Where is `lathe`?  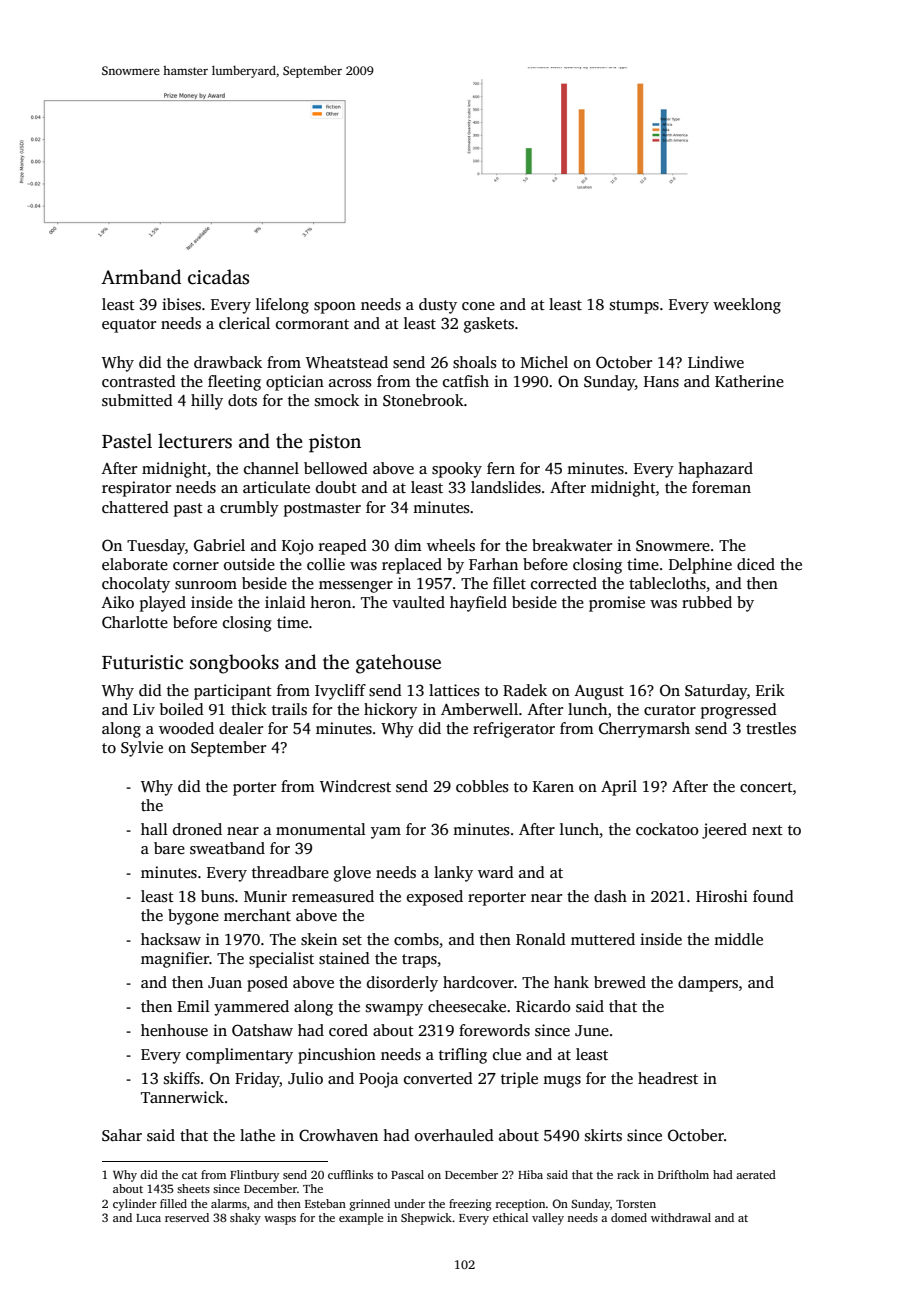 lathe is located at coordinates (257, 1135).
